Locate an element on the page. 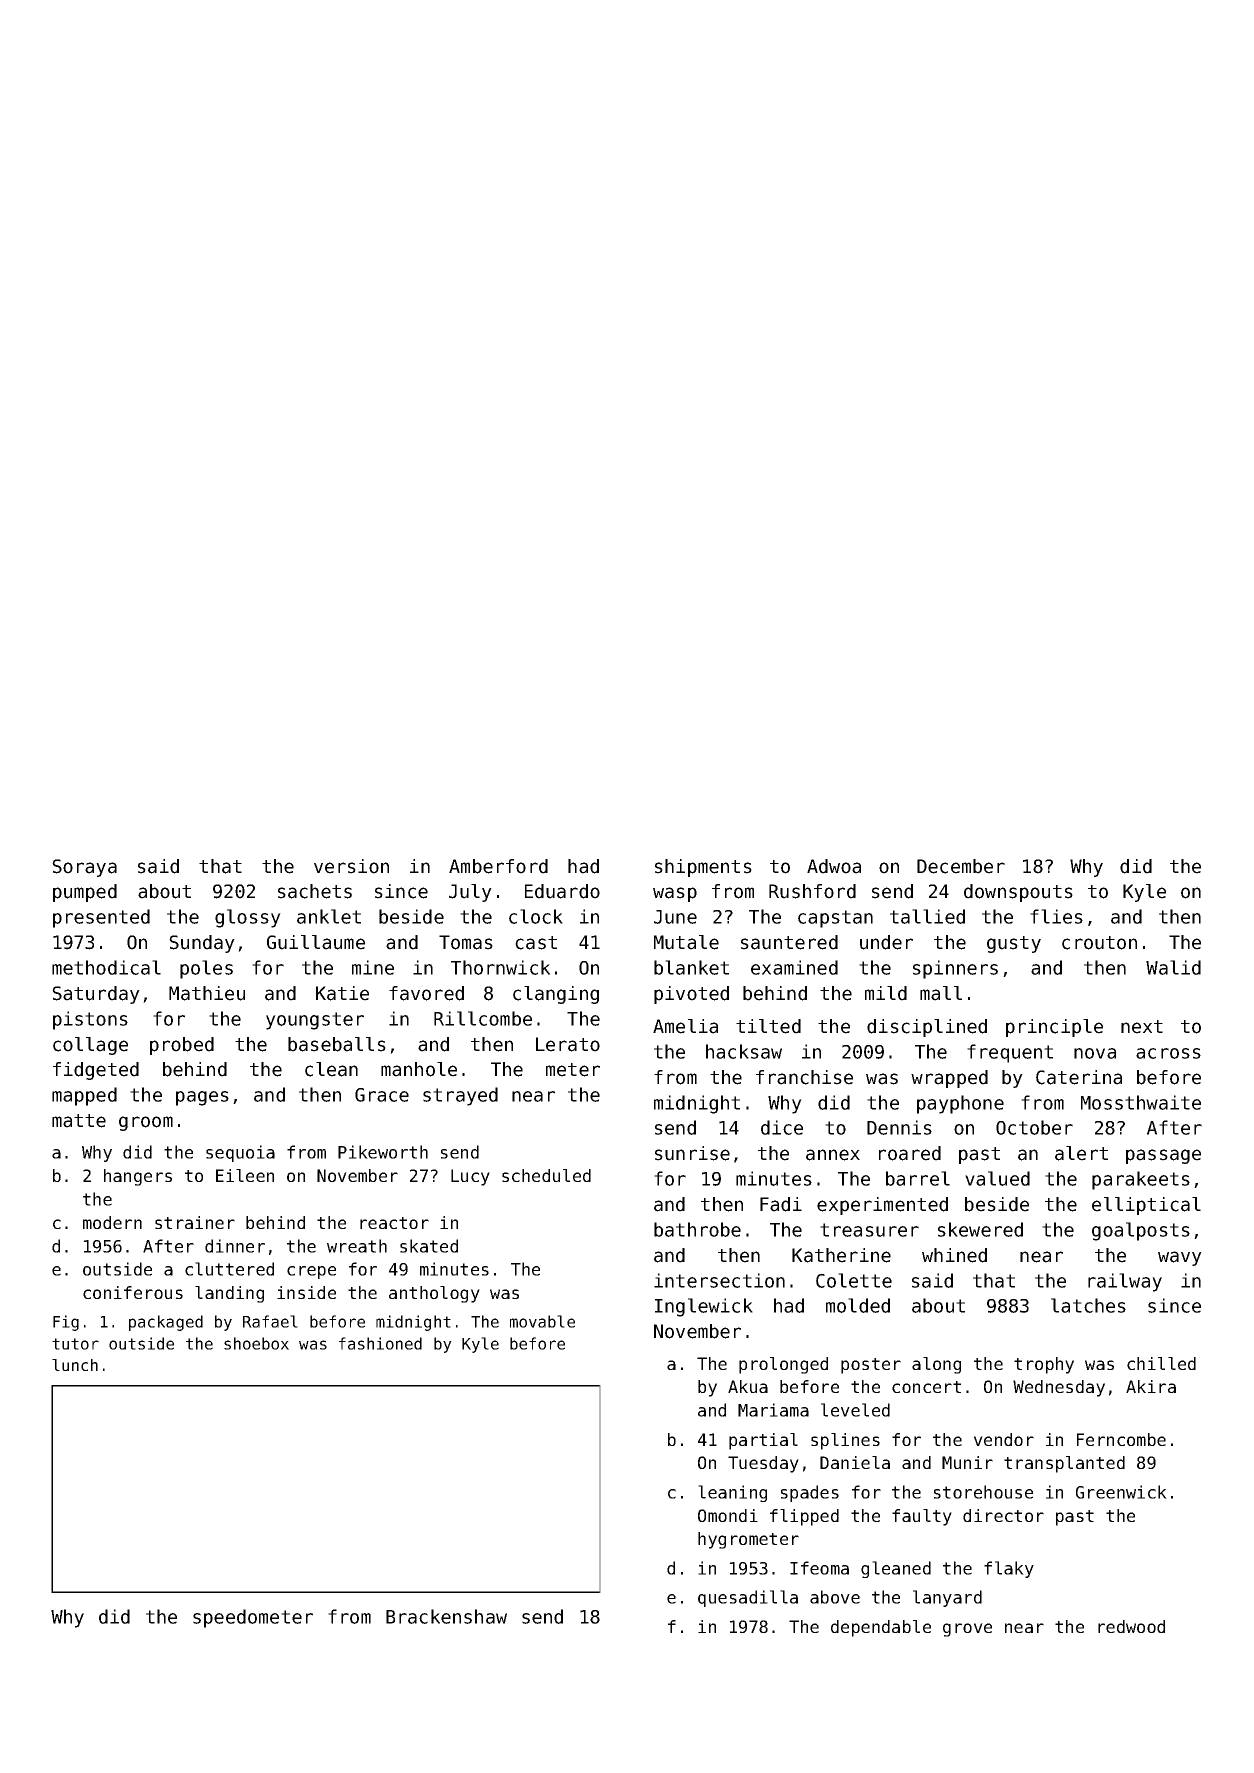 The height and width of the page is (1773, 1254). Brackenshaw is located at coordinates (446, 1616).
